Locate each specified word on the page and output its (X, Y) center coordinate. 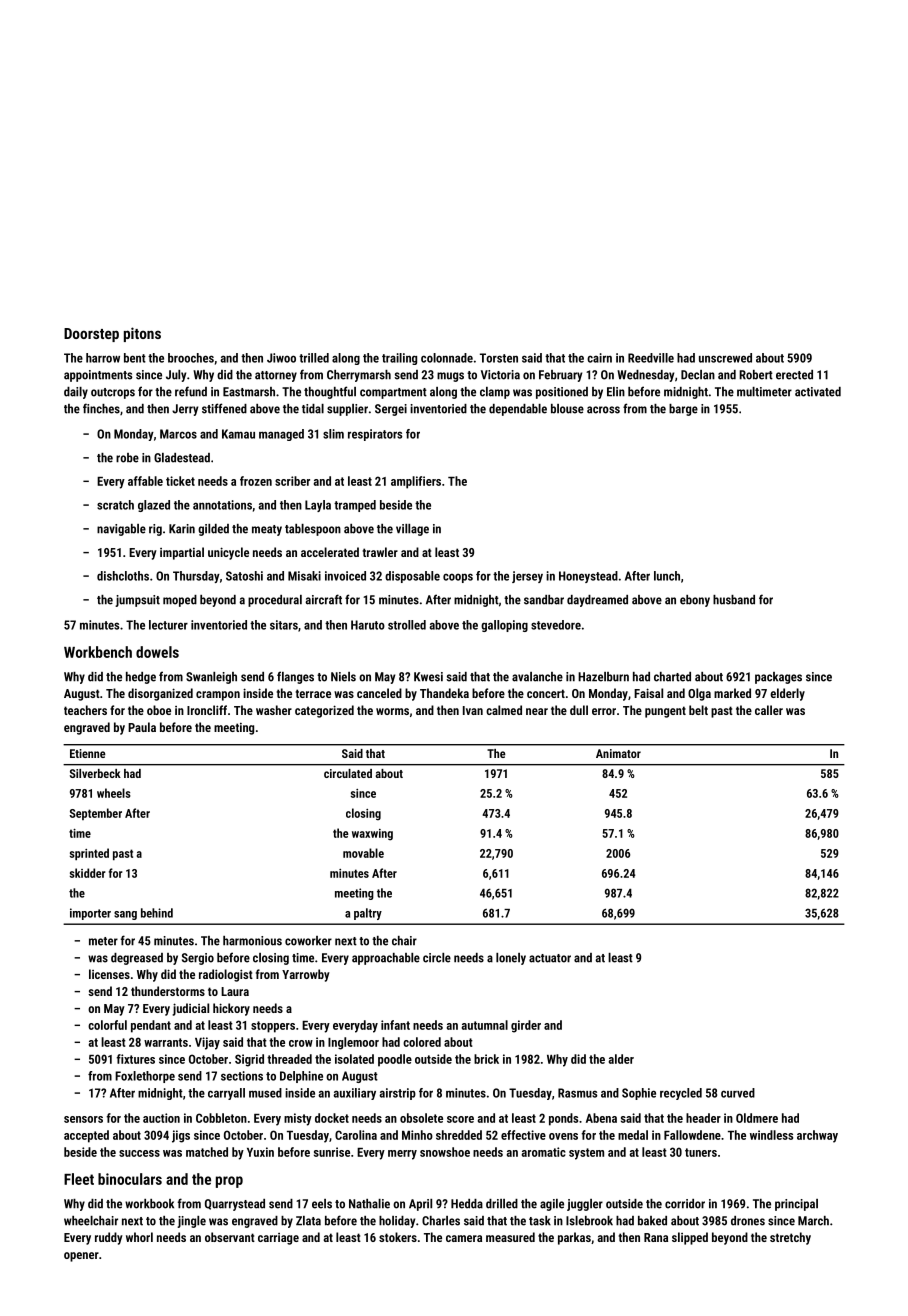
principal (796, 1205)
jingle (191, 1222)
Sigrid (249, 1060)
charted (672, 677)
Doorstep (91, 335)
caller (769, 710)
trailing (399, 359)
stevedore (556, 625)
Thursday (196, 577)
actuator (550, 958)
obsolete (421, 1118)
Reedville (651, 358)
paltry (368, 914)
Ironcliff (207, 710)
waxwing (372, 835)
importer (90, 914)
